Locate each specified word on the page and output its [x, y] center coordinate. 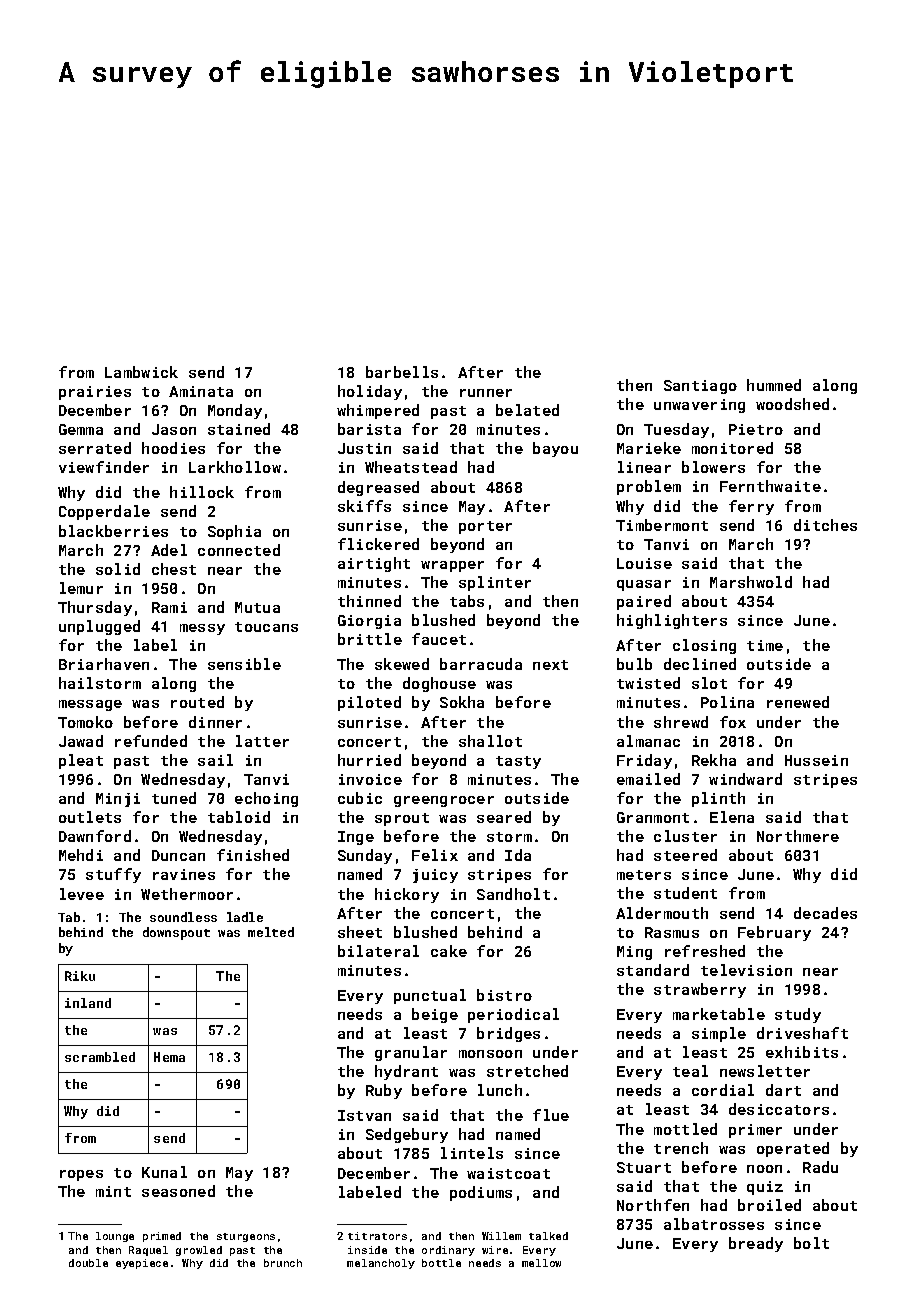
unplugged [99, 627]
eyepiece [142, 1264]
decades [825, 913]
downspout [176, 933]
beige [435, 1015]
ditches [825, 525]
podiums [481, 1193]
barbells [402, 372]
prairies [95, 393]
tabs [467, 601]
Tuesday [676, 430]
